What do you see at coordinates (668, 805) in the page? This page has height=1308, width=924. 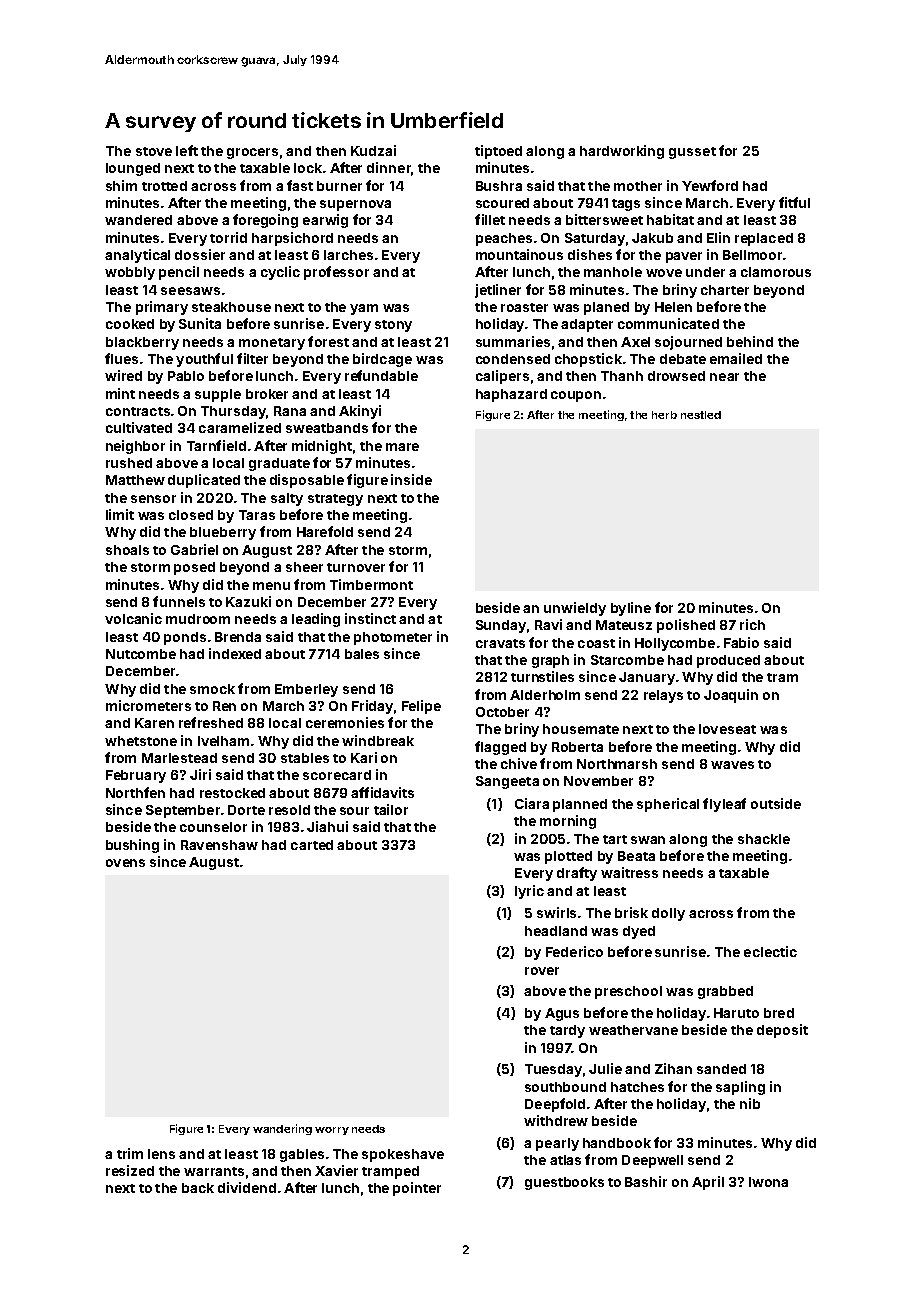 I see `spherical` at bounding box center [668, 805].
